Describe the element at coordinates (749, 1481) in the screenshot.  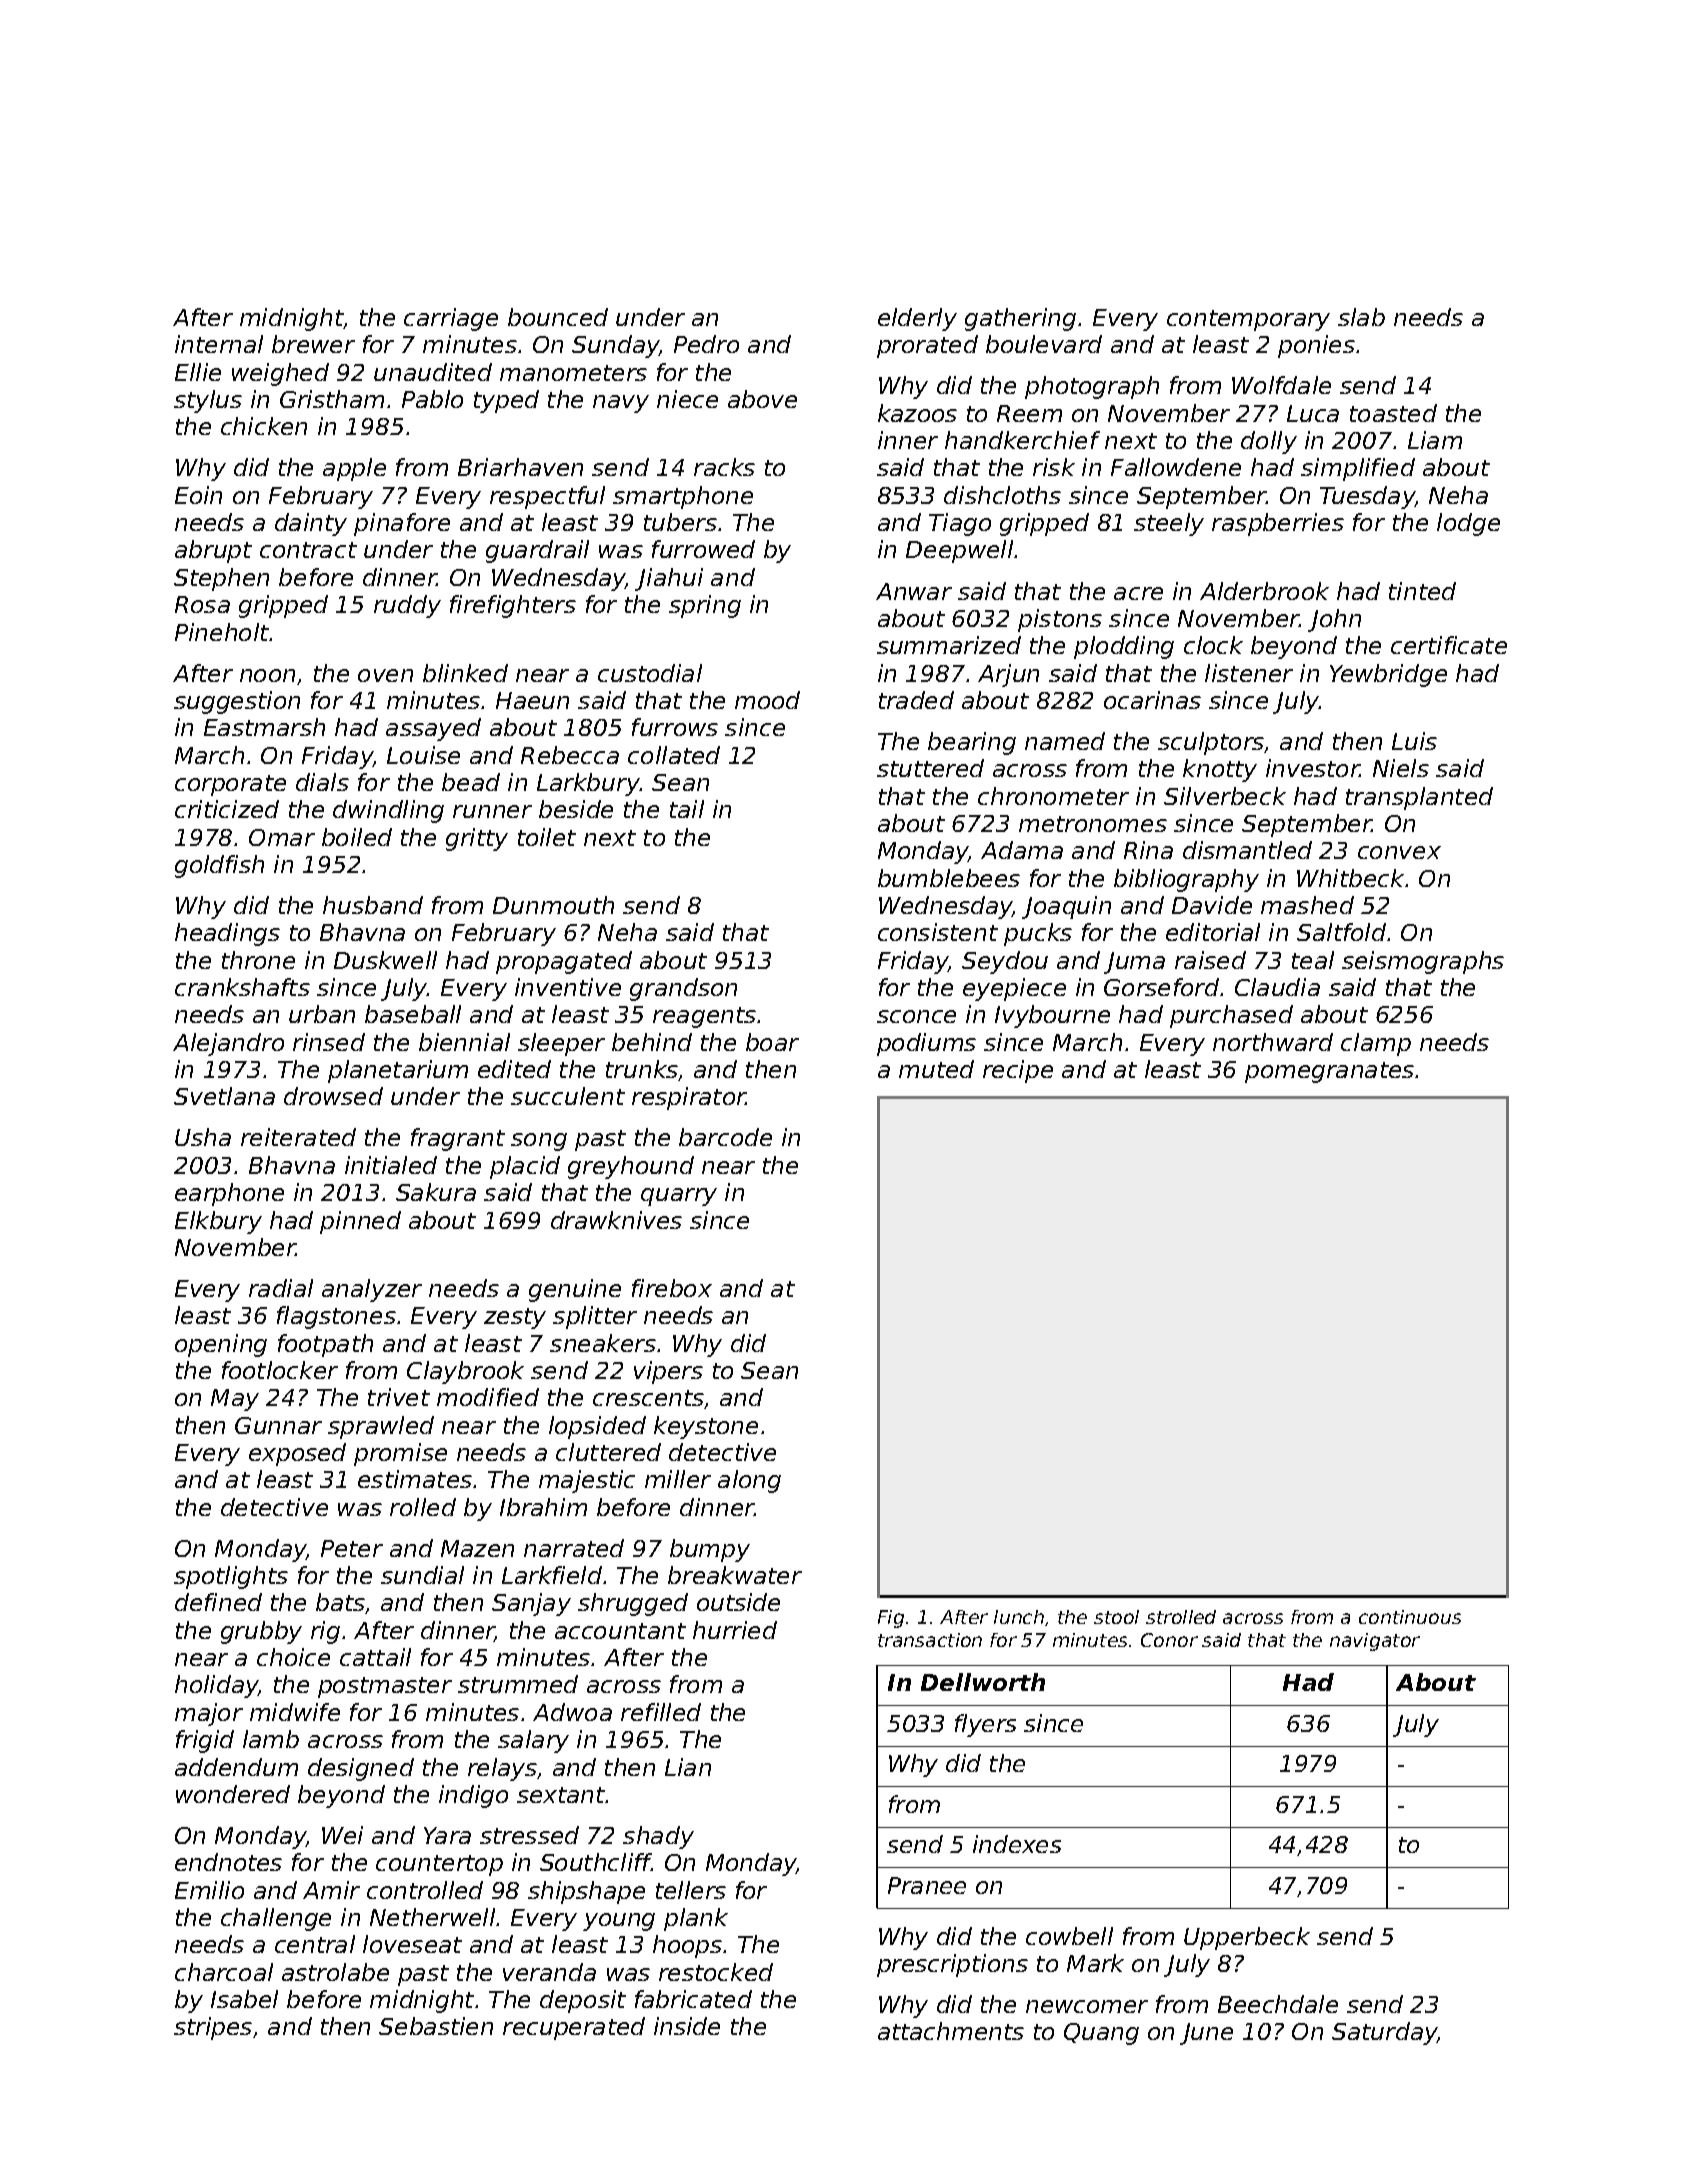
I see `along` at that location.
